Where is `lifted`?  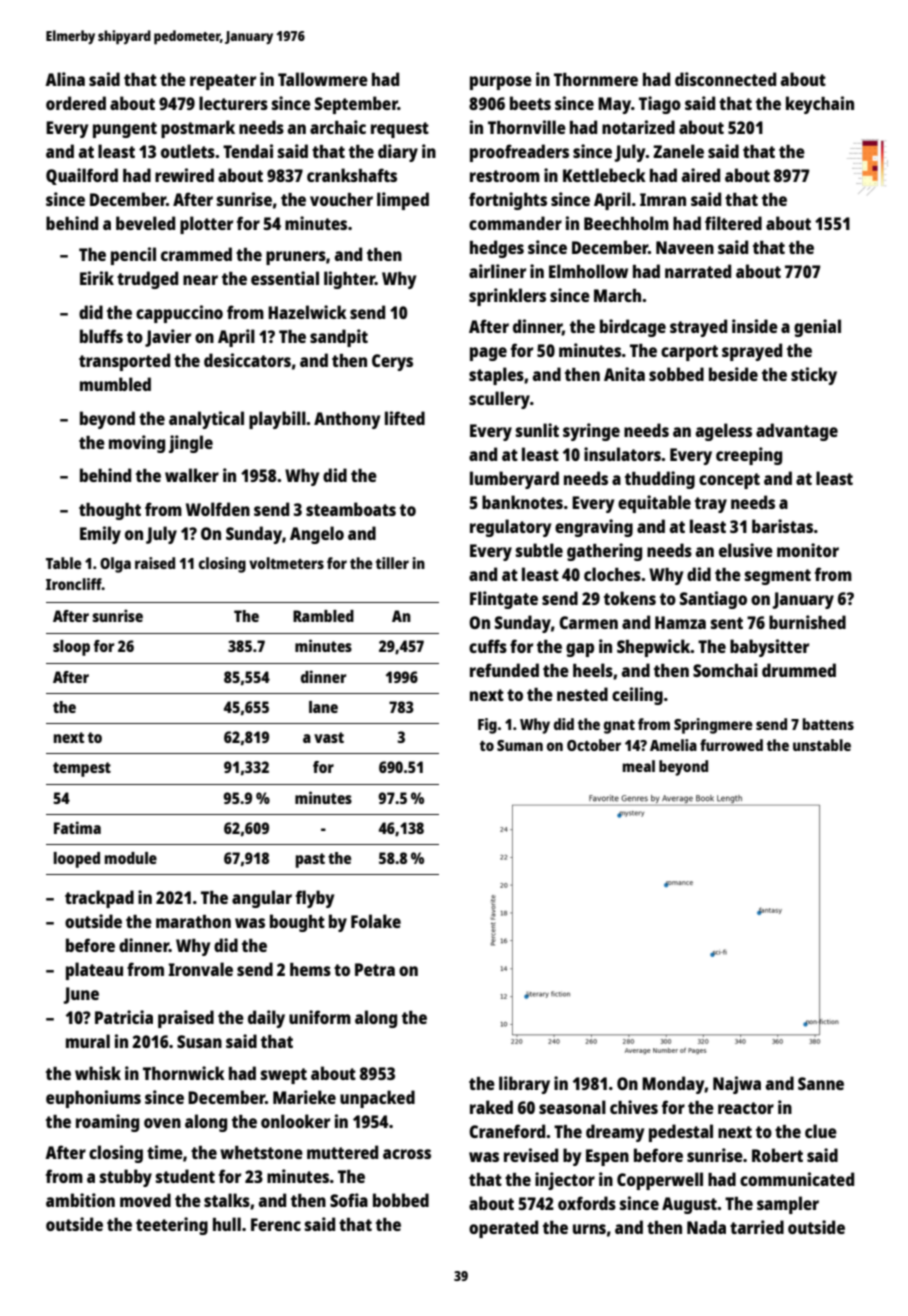 lifted is located at coordinates (405, 418).
